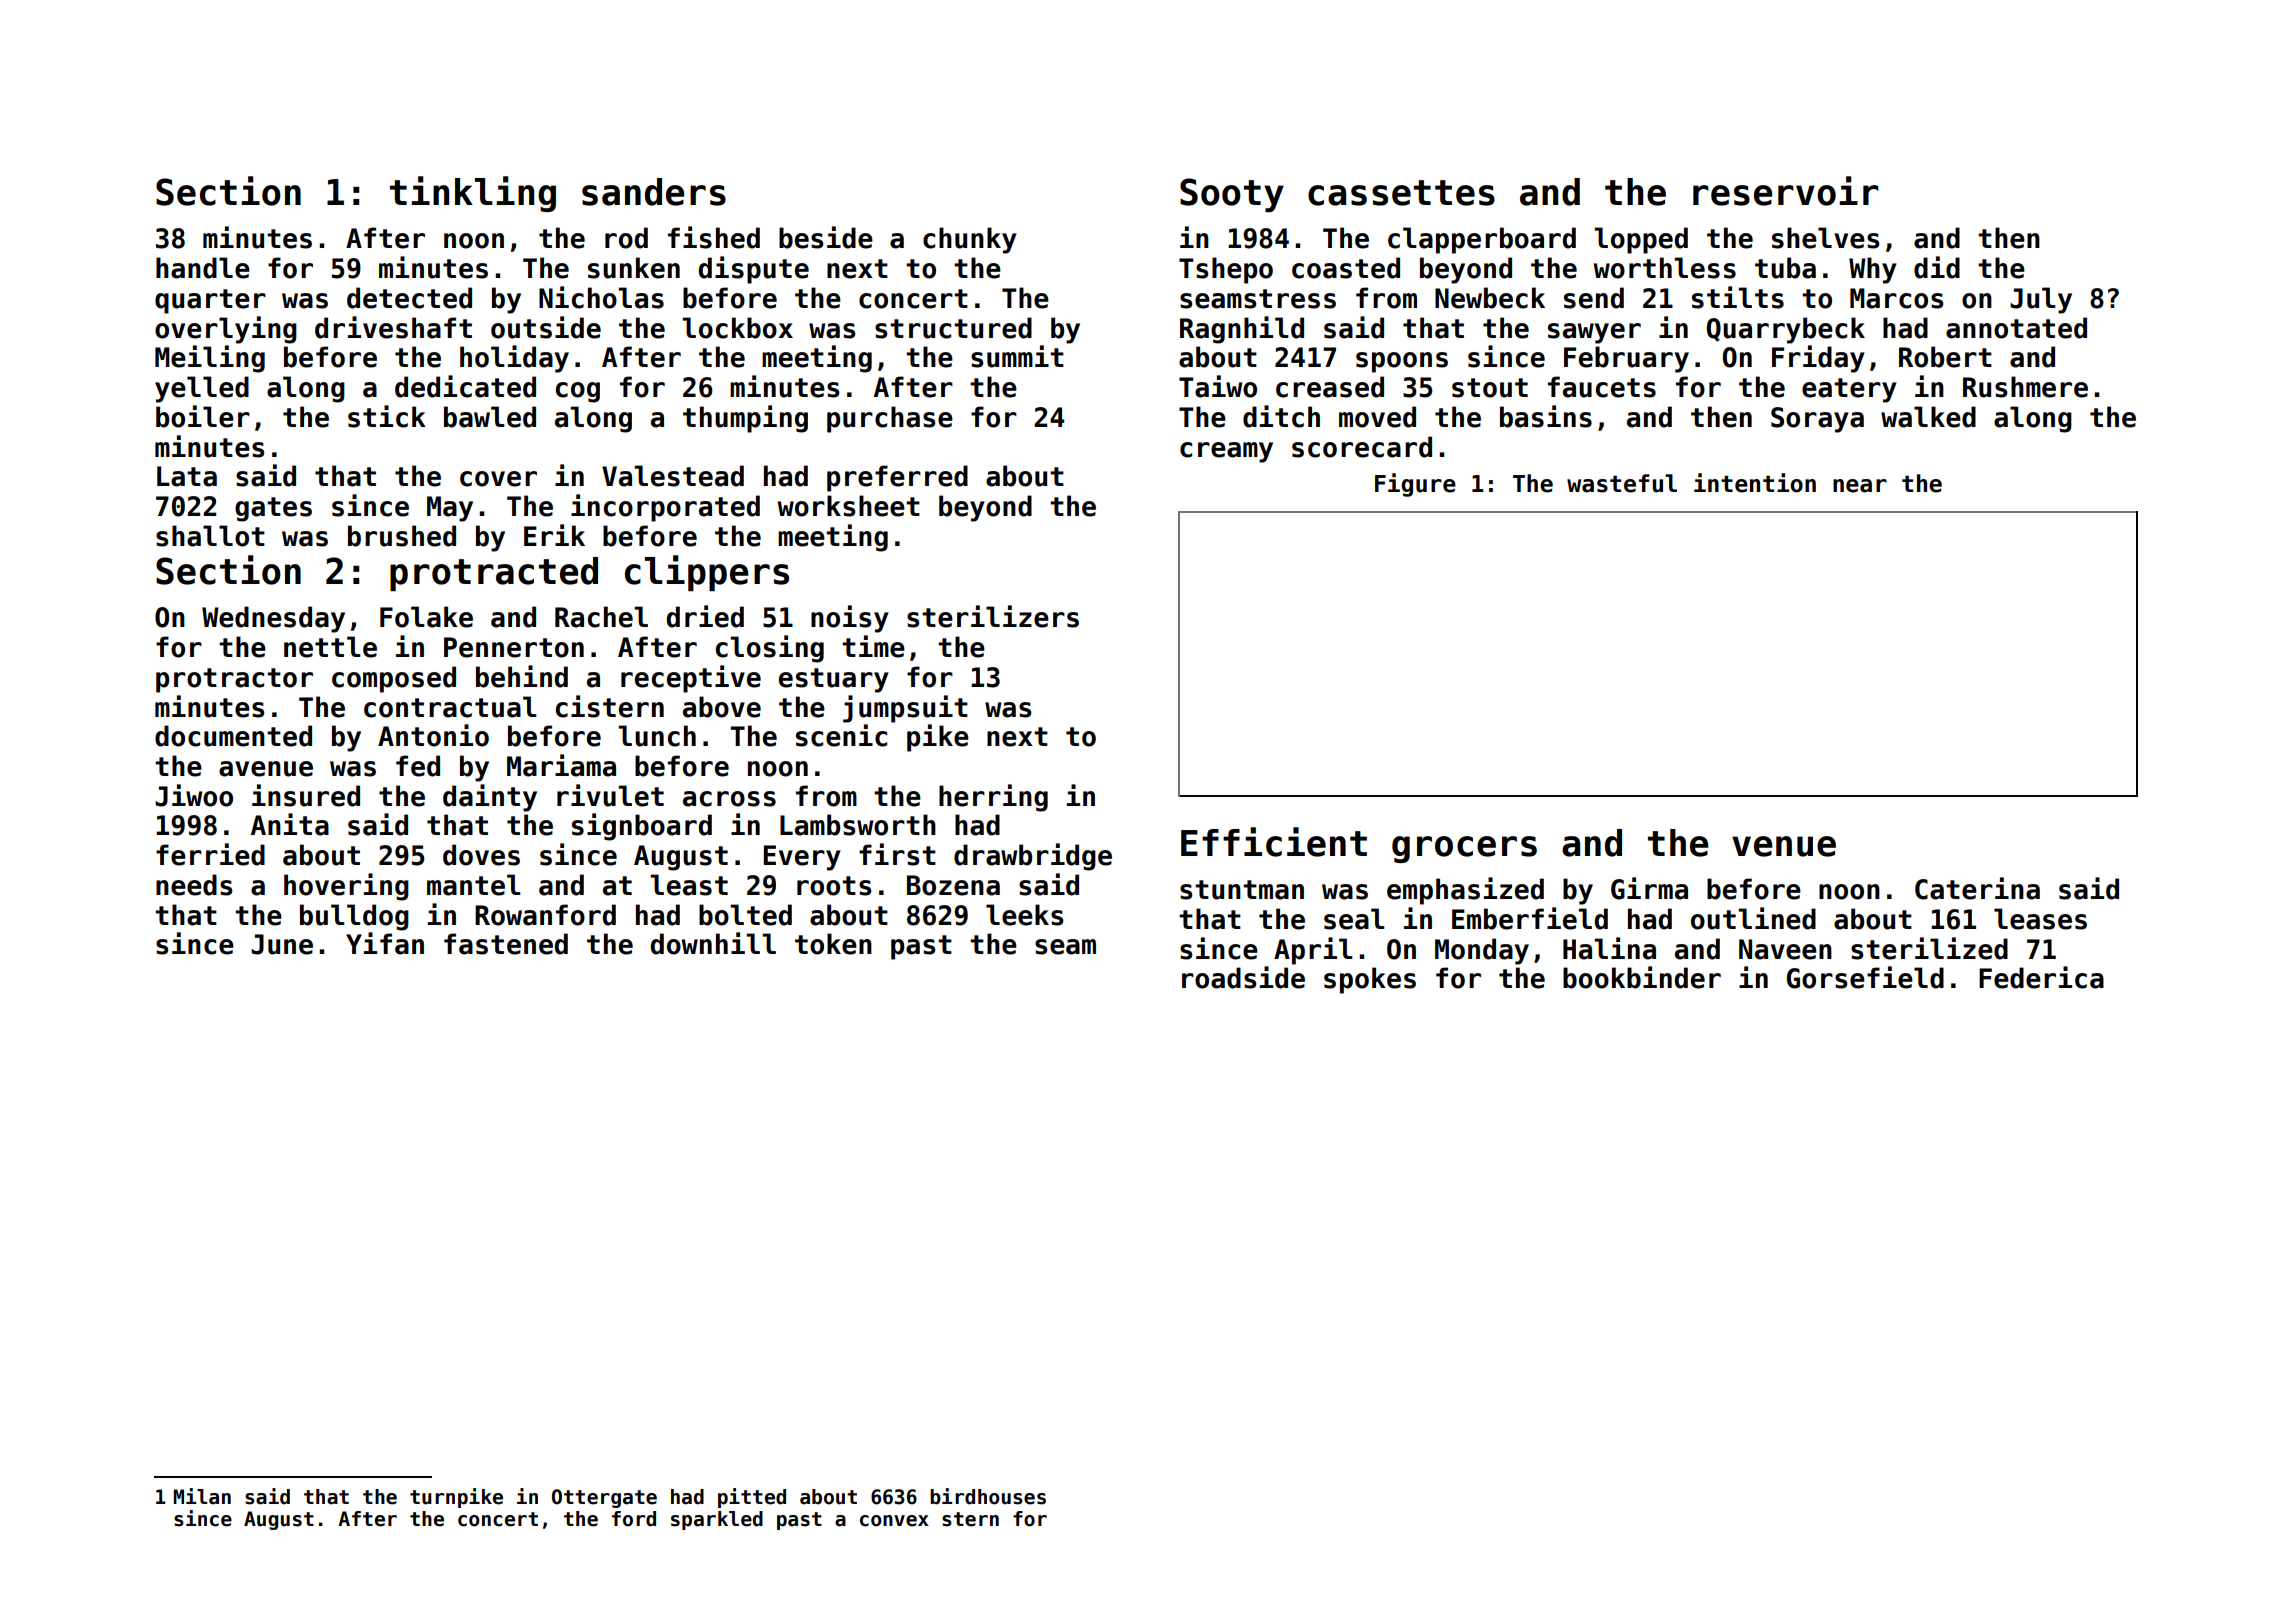  What do you see at coordinates (717, 1520) in the document?
I see `sparkled` at bounding box center [717, 1520].
